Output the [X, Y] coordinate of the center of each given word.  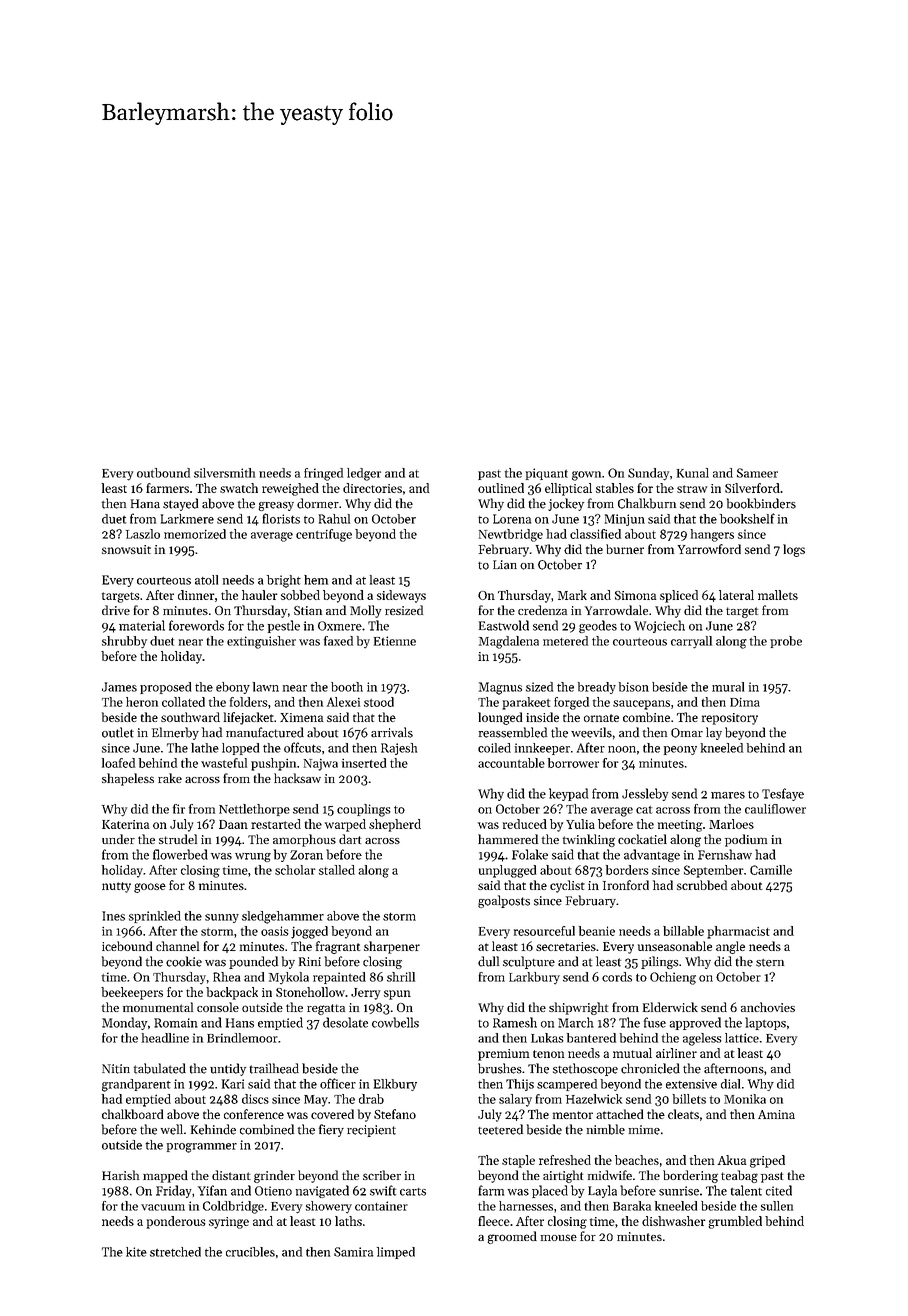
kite [136, 1252]
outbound [163, 473]
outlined [501, 488]
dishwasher [674, 1221]
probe [786, 642]
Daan [233, 824]
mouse [559, 1237]
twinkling [589, 840]
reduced [525, 824]
